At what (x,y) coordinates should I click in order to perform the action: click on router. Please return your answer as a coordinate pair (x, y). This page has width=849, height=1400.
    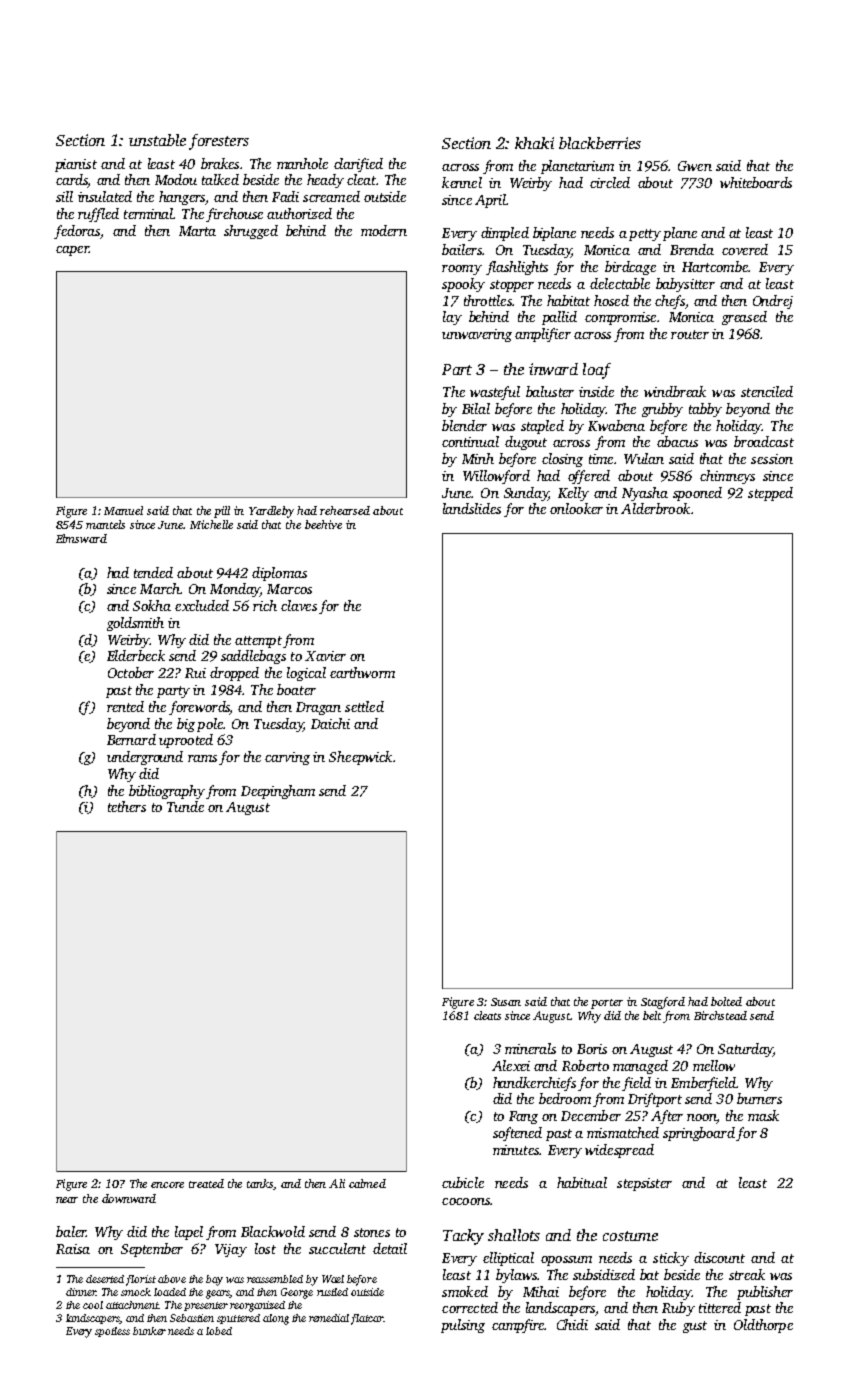
    Looking at the image, I should click on (690, 334).
